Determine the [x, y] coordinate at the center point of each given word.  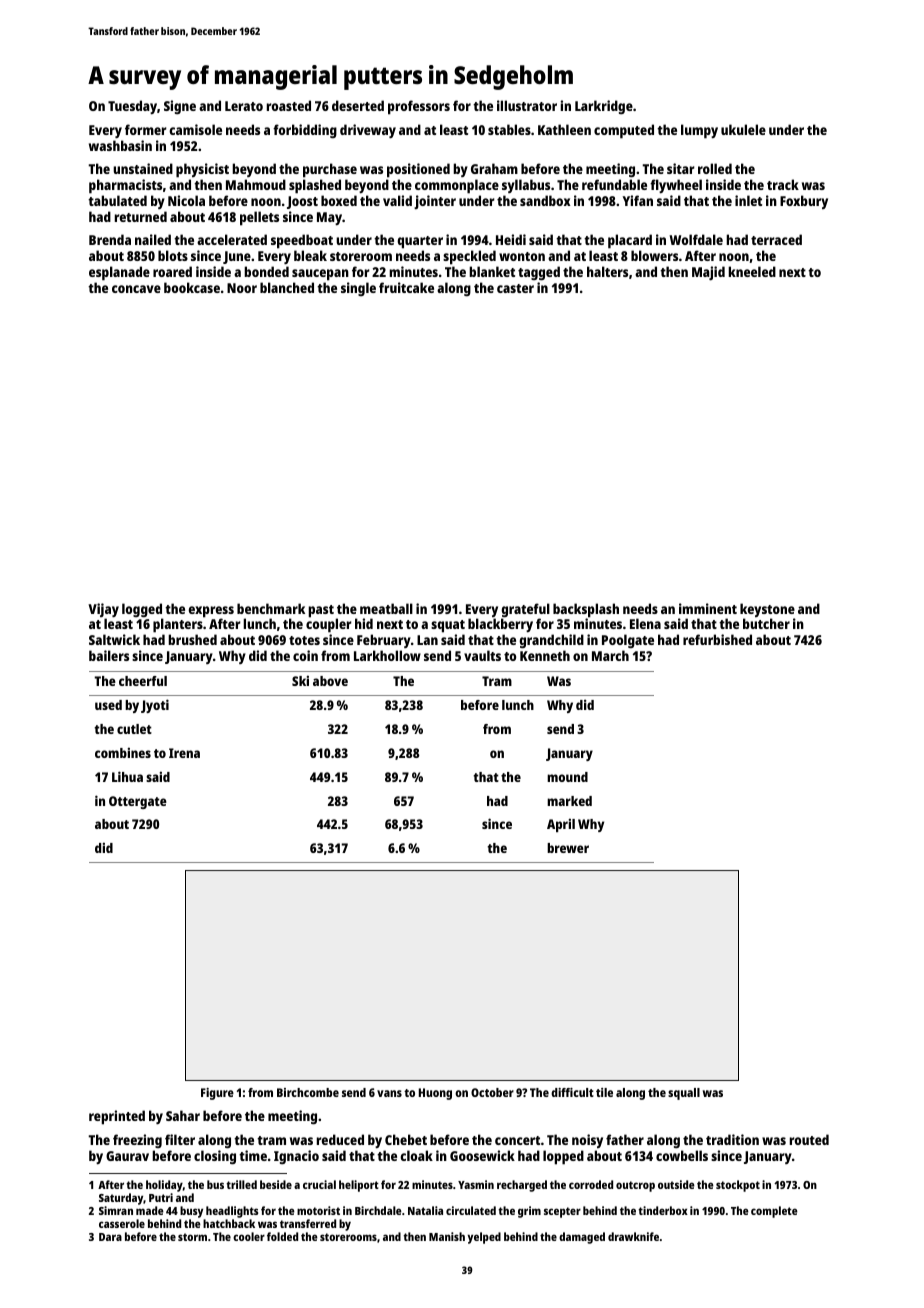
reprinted [117, 1117]
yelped [484, 1238]
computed [624, 131]
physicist [202, 170]
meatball [386, 608]
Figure [217, 1094]
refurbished [717, 639]
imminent [708, 608]
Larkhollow [387, 655]
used [108, 705]
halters [607, 271]
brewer [568, 848]
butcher [766, 623]
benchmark [271, 608]
